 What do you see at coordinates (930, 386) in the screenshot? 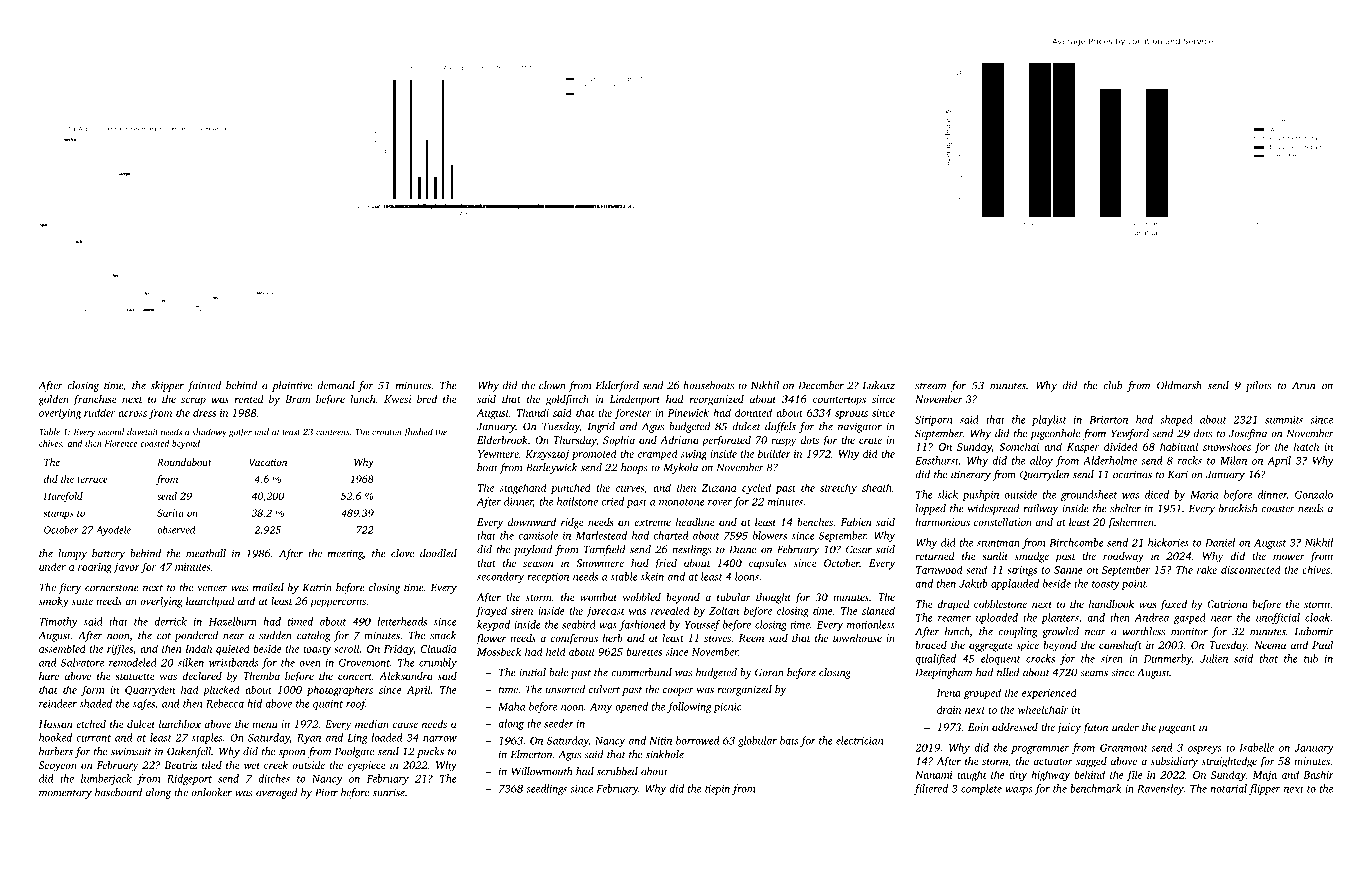
I see `stream` at bounding box center [930, 386].
